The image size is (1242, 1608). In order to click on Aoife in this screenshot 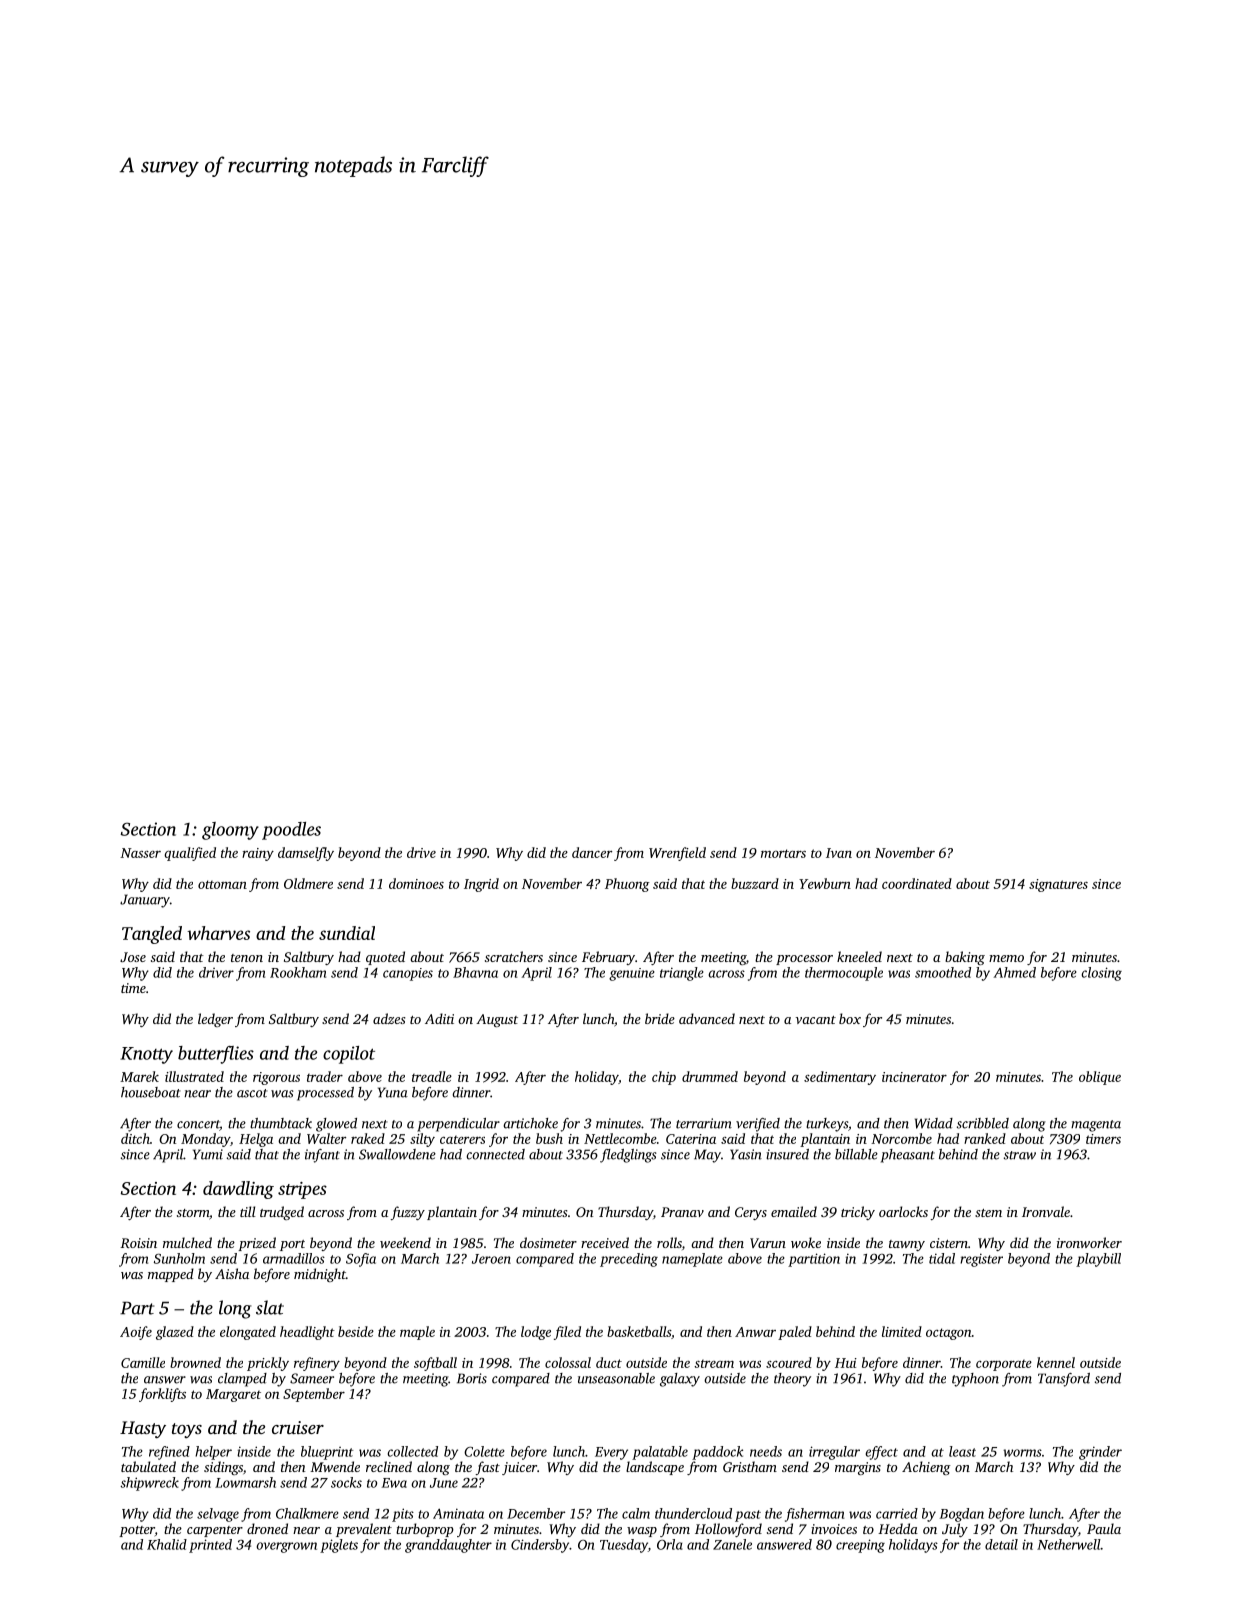, I will do `click(136, 1333)`.
